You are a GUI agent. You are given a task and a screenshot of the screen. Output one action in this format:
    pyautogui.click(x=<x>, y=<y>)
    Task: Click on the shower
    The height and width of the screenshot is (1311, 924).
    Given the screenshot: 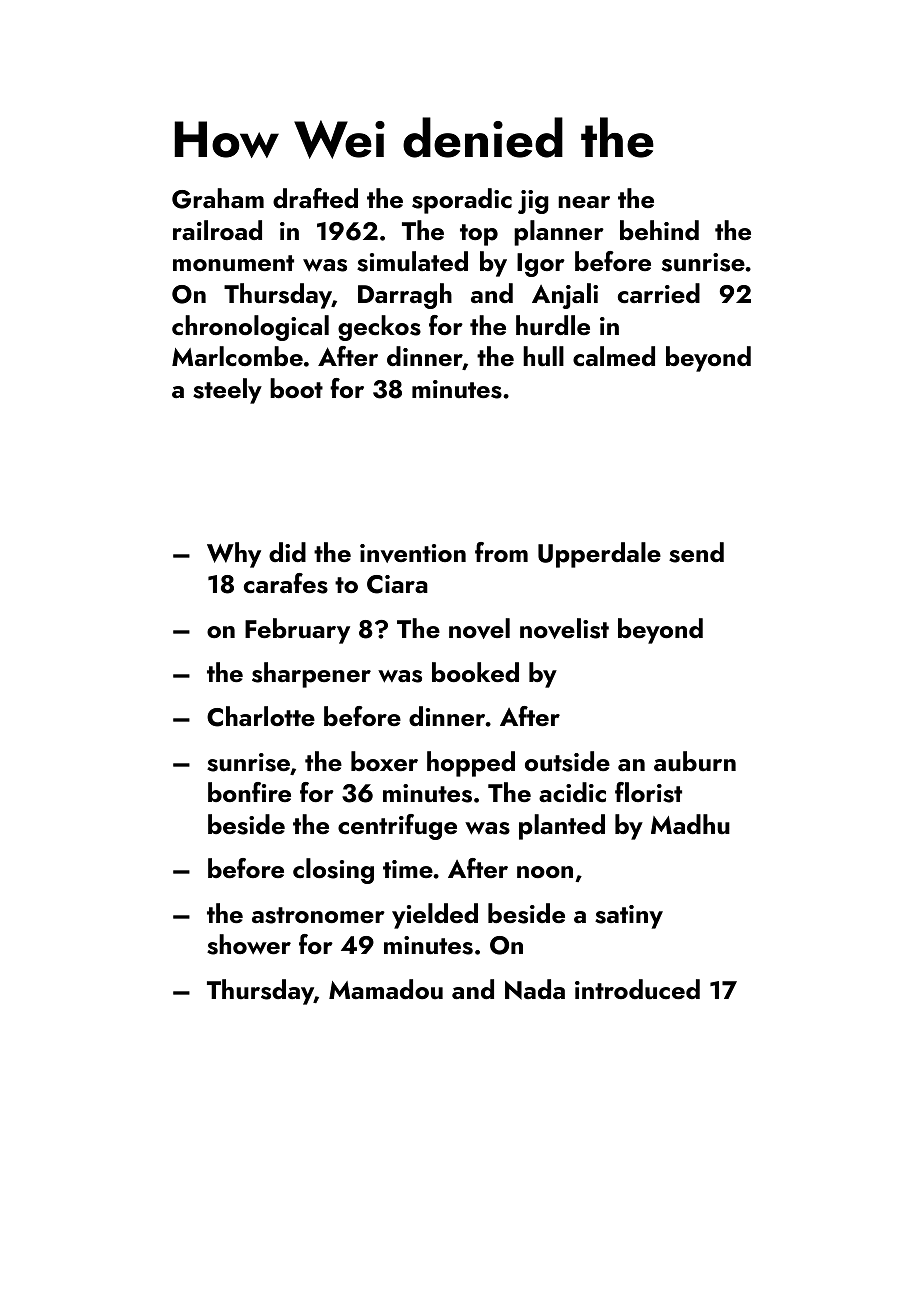 What is the action you would take?
    pyautogui.click(x=249, y=944)
